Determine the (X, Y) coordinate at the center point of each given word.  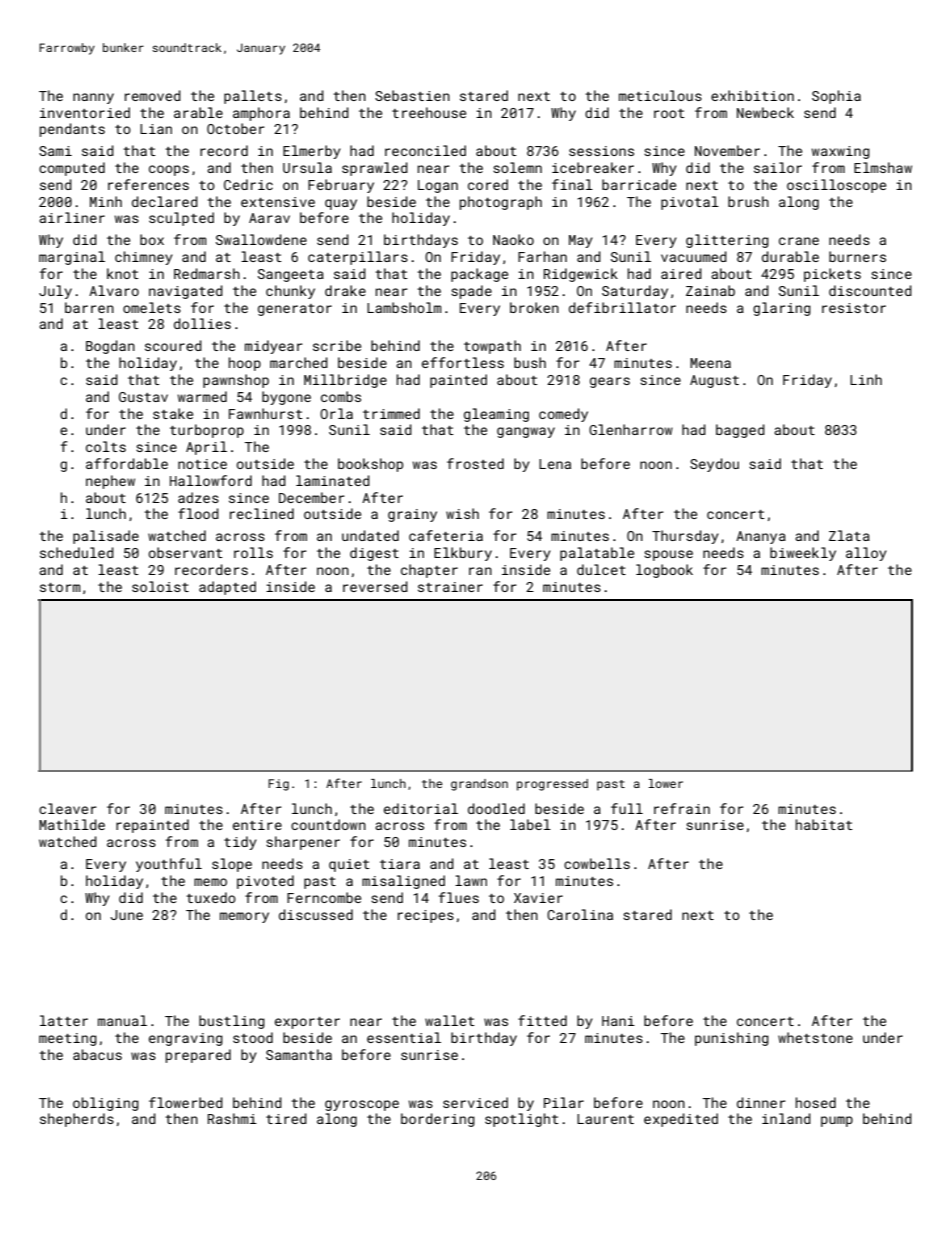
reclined (262, 513)
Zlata (849, 535)
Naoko (513, 239)
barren (89, 307)
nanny (93, 98)
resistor (854, 308)
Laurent (605, 1119)
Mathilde (72, 824)
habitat (824, 824)
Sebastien (412, 95)
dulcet (601, 569)
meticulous (660, 95)
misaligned (403, 882)
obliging (106, 1104)
